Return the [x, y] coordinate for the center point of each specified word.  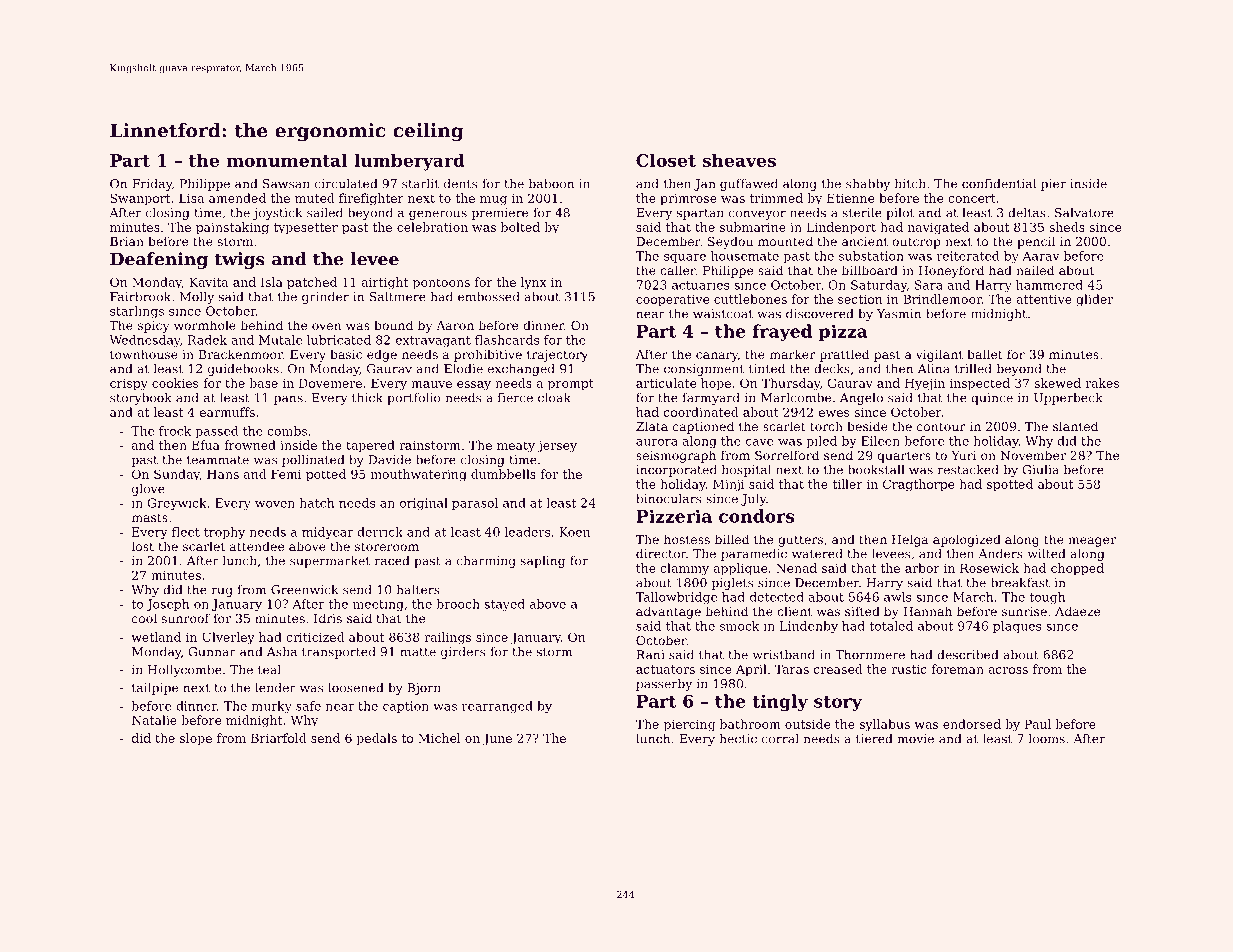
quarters [904, 457]
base [264, 383]
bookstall [876, 470]
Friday [152, 185]
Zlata [652, 426]
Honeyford [951, 271]
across [1008, 670]
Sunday [177, 475]
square [685, 258]
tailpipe [155, 689]
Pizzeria [674, 516]
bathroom [750, 724]
